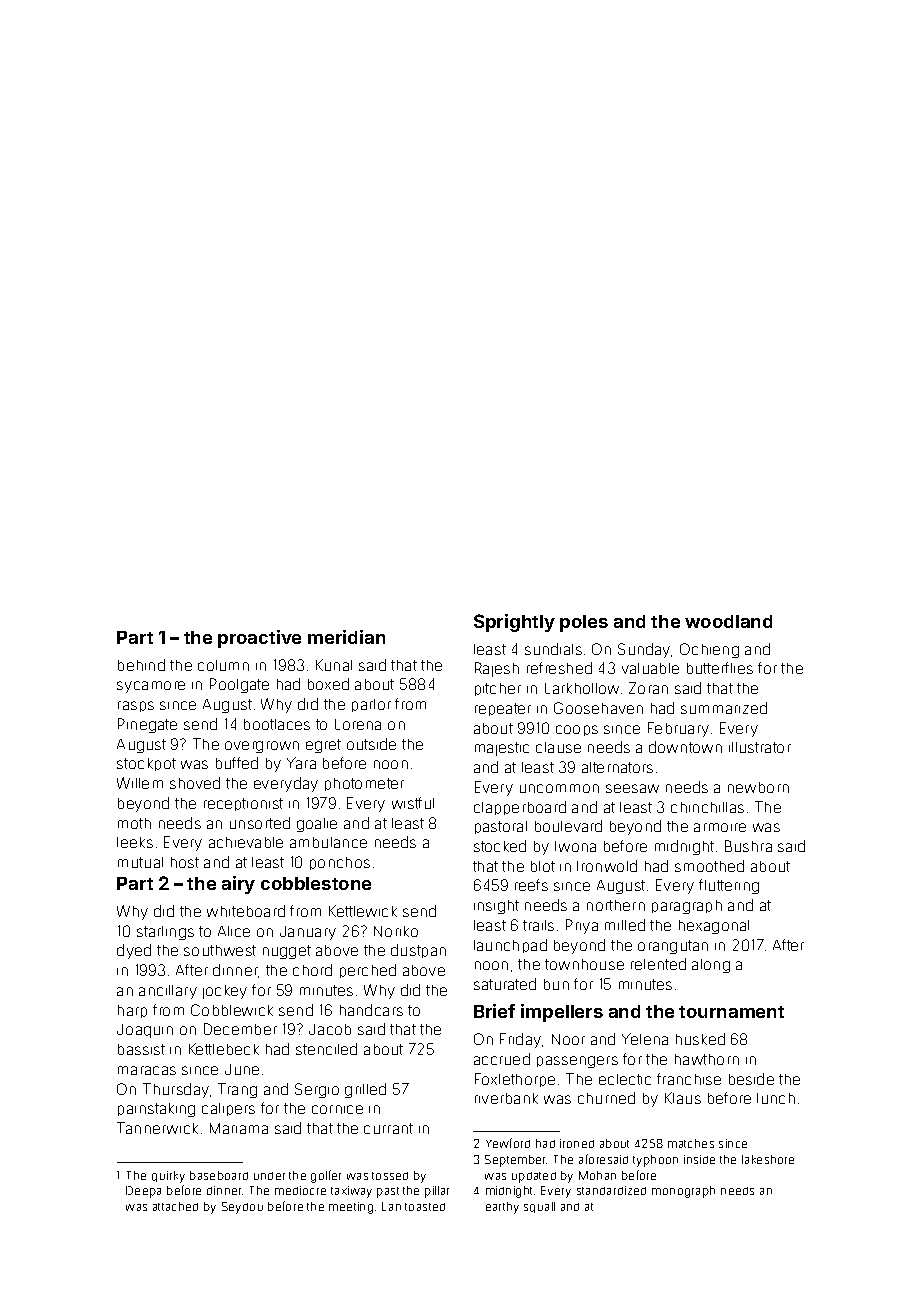  Describe the element at coordinates (531, 885) in the screenshot. I see `reefs` at that location.
